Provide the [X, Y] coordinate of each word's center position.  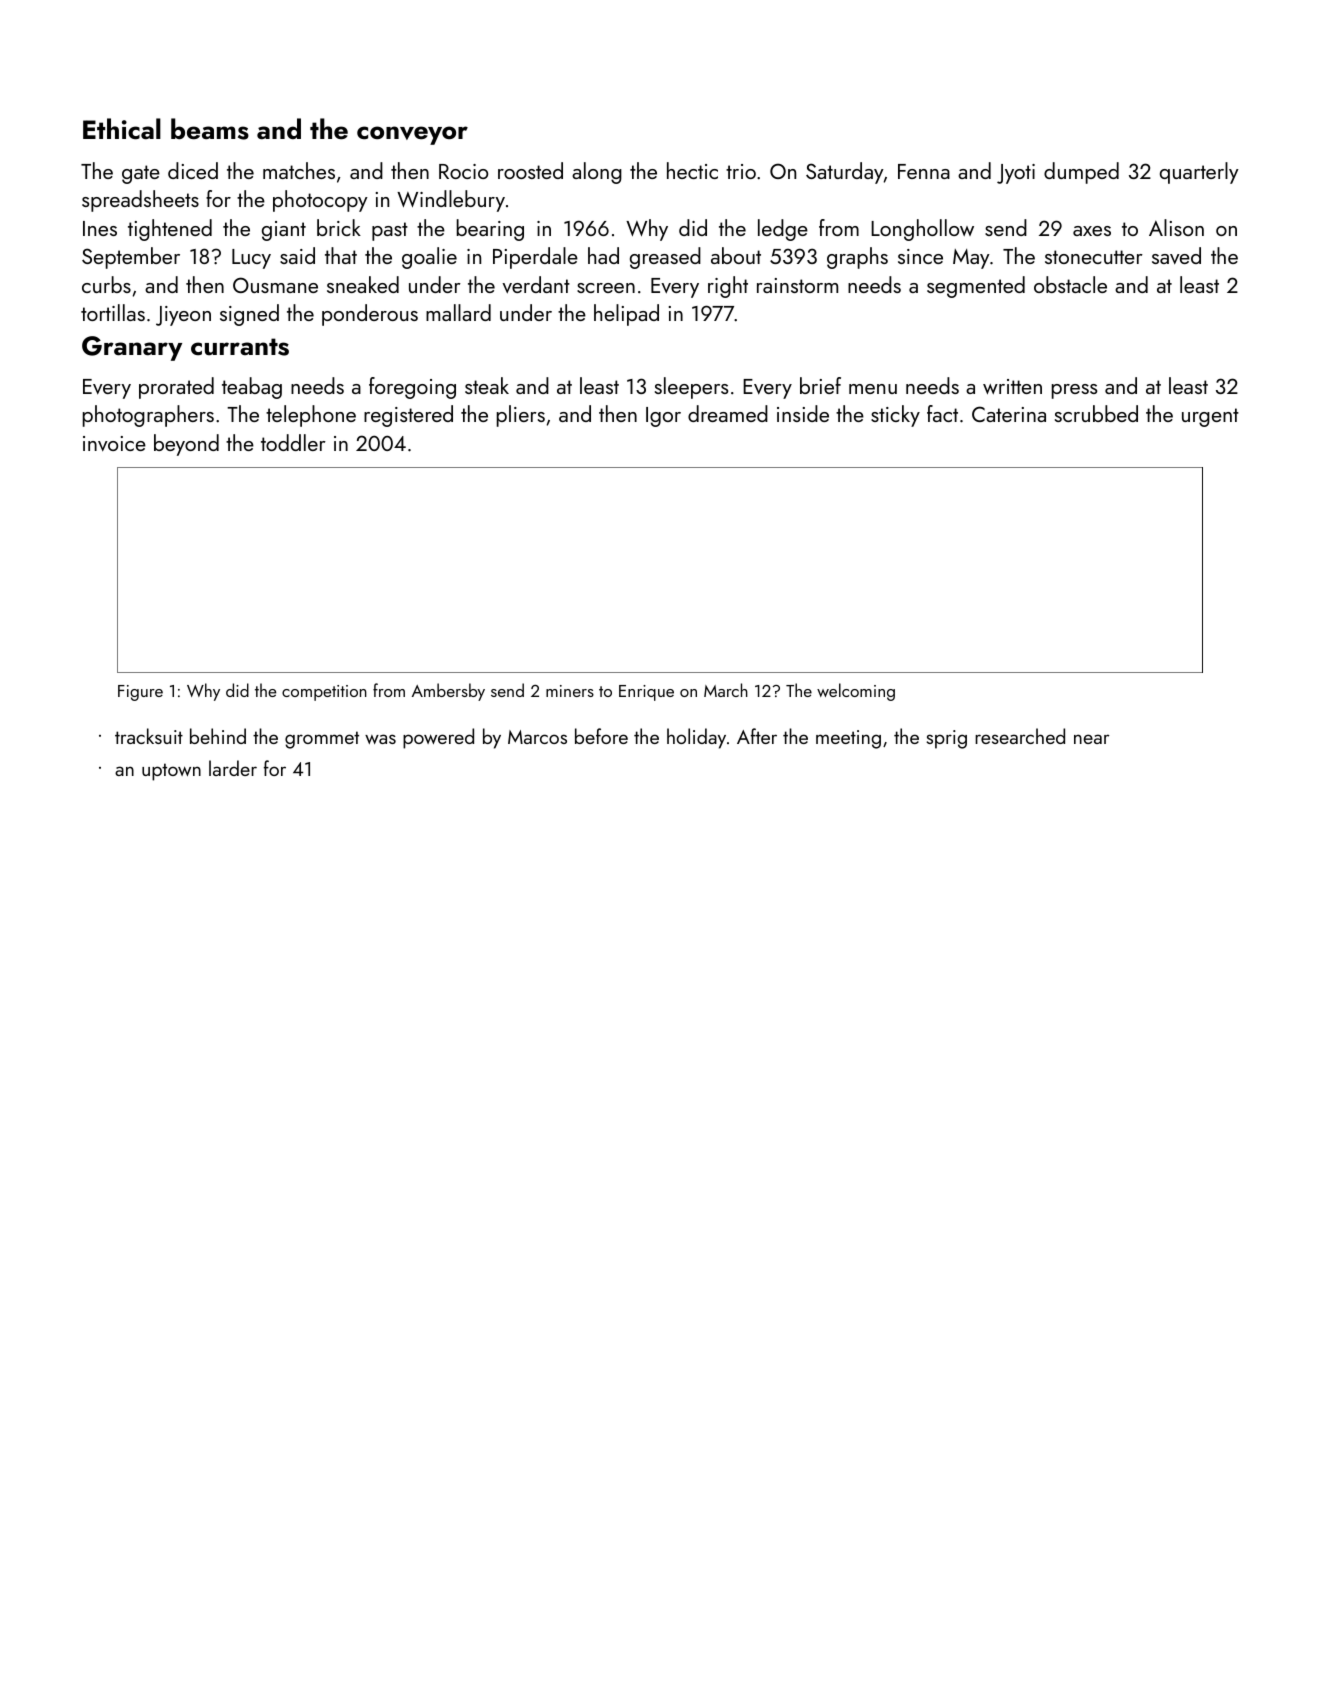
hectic [692, 170]
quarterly [1199, 173]
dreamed [728, 413]
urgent [1210, 417]
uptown [171, 772]
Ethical [122, 129]
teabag [252, 388]
